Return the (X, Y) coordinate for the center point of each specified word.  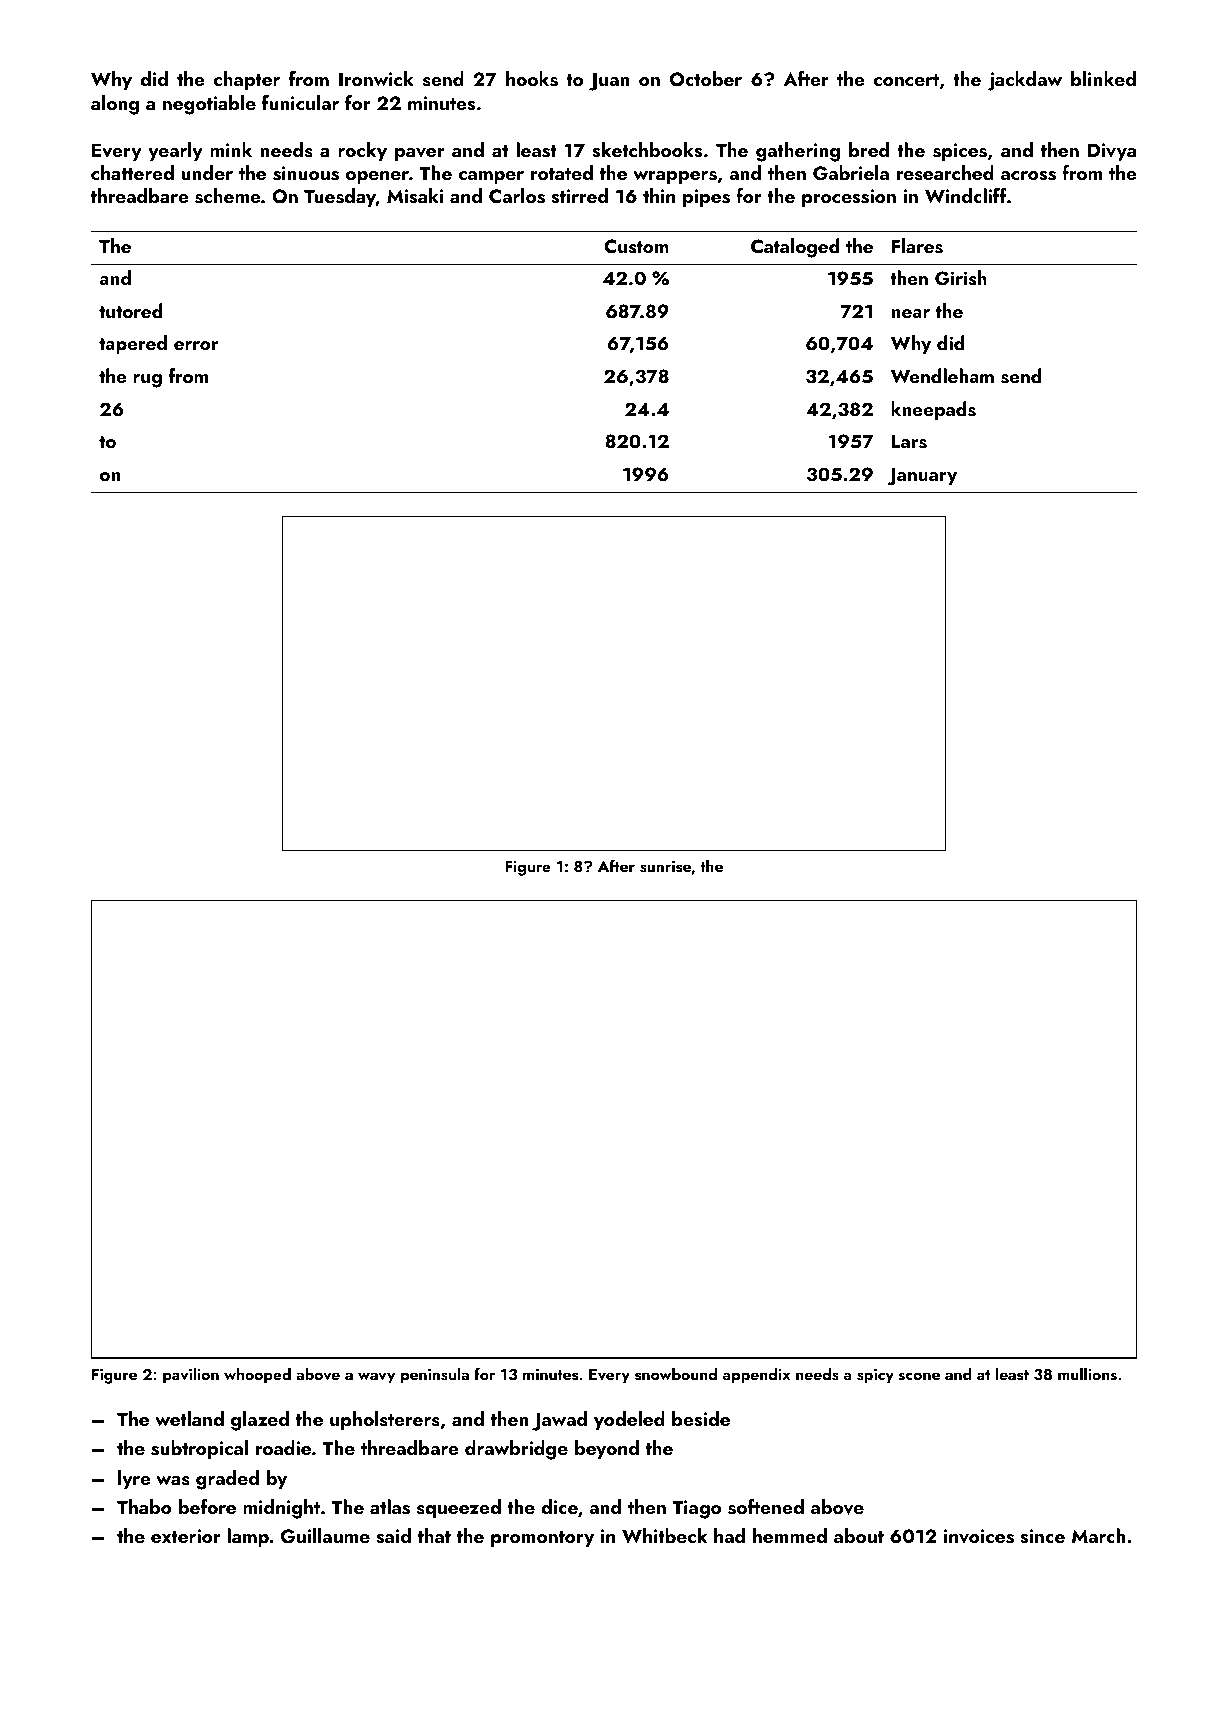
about (859, 1535)
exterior (186, 1536)
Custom (636, 246)
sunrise (665, 867)
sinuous (306, 173)
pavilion (191, 1376)
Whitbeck (664, 1536)
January (922, 477)
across (1028, 176)
